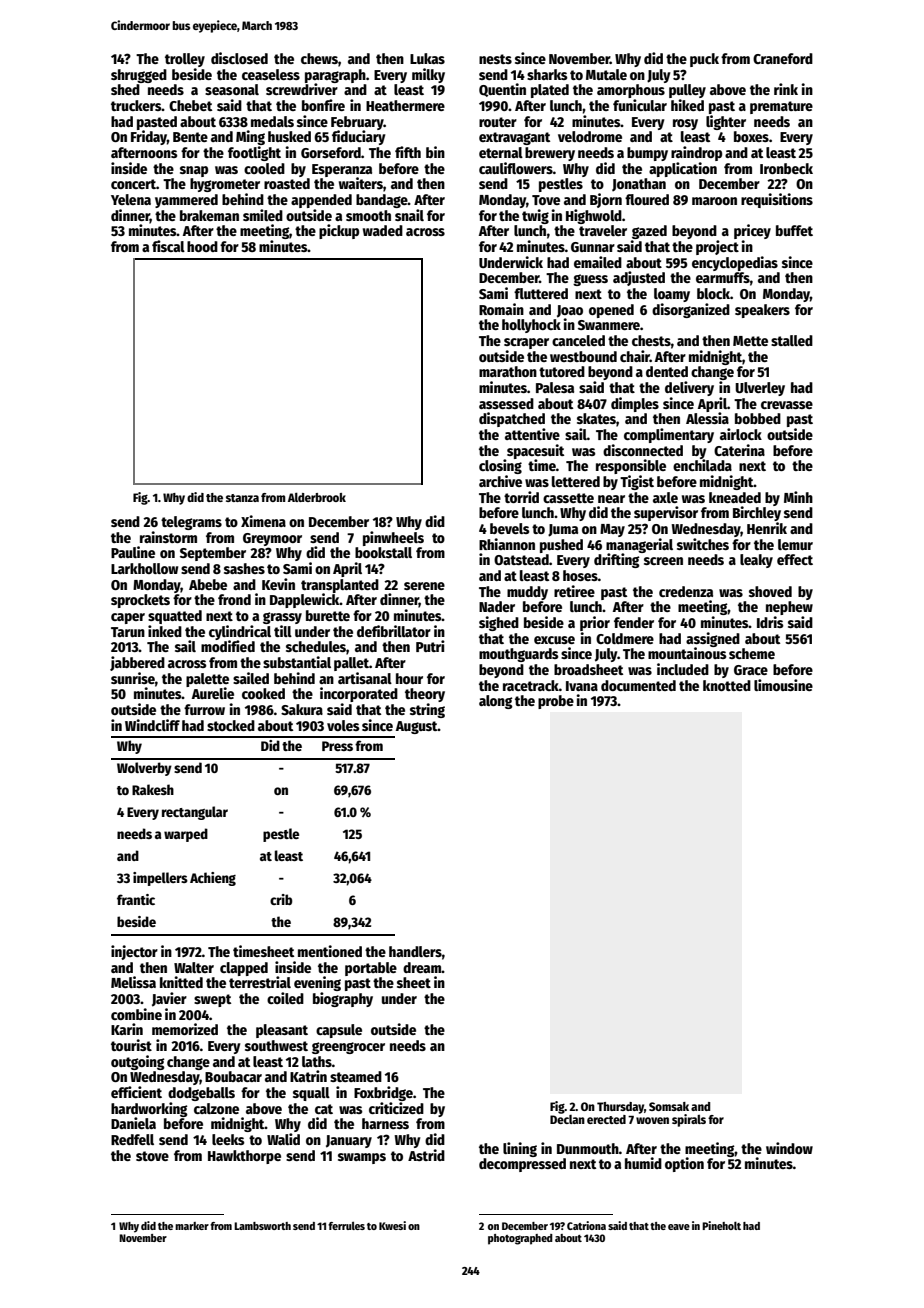 The width and height of the page is (924, 1308). What do you see at coordinates (409, 215) in the page?
I see `snail` at bounding box center [409, 215].
